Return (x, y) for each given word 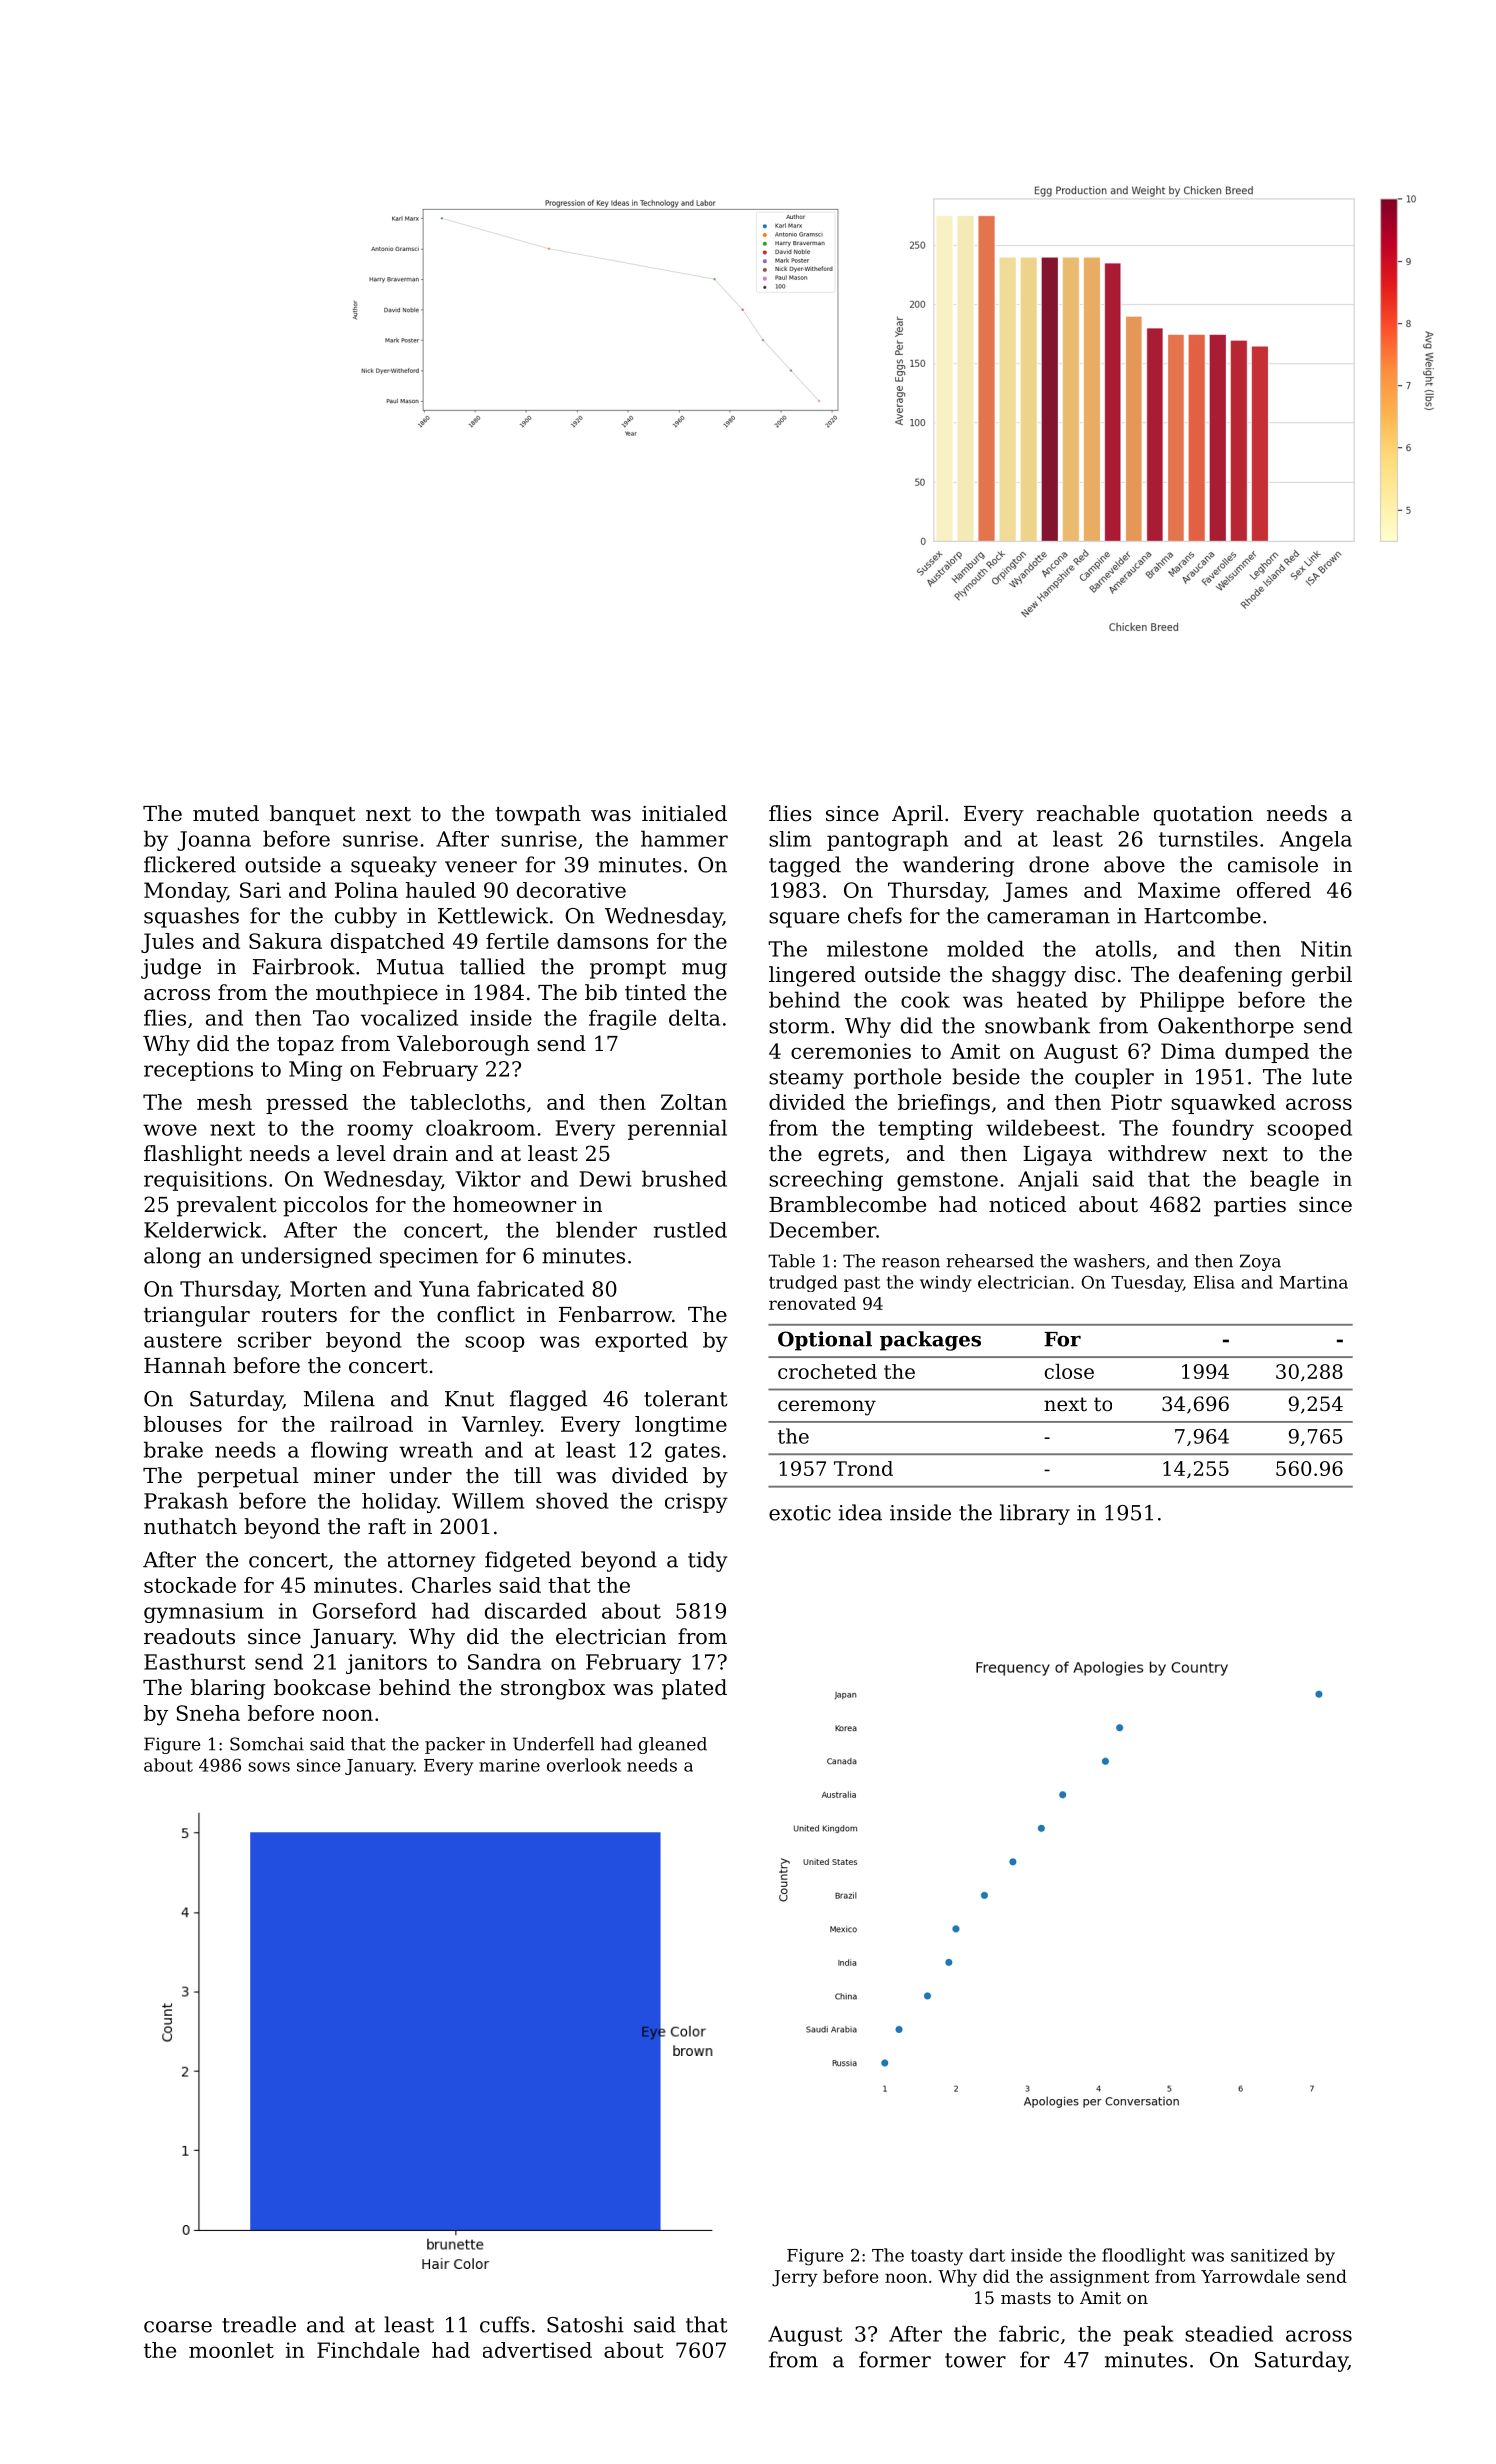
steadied (1229, 2333)
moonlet (231, 2350)
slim (790, 839)
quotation (1203, 816)
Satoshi (585, 2324)
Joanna (214, 841)
